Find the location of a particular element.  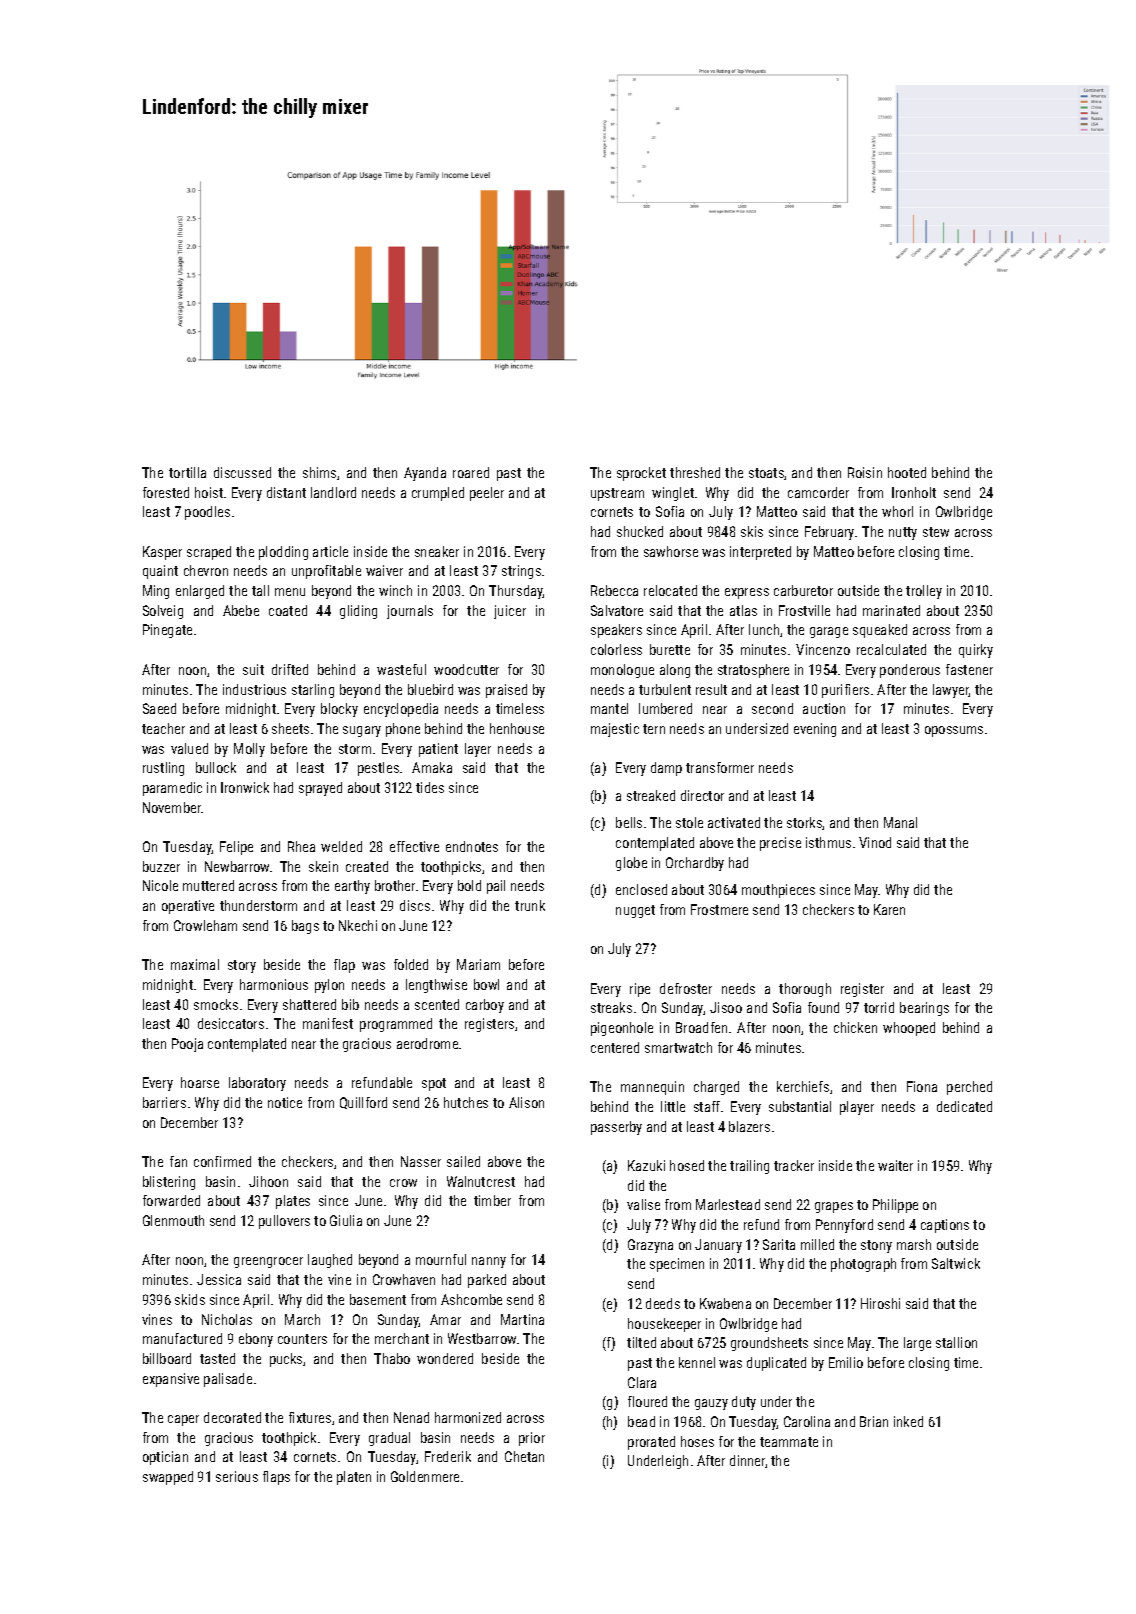

tracker is located at coordinates (794, 1165).
